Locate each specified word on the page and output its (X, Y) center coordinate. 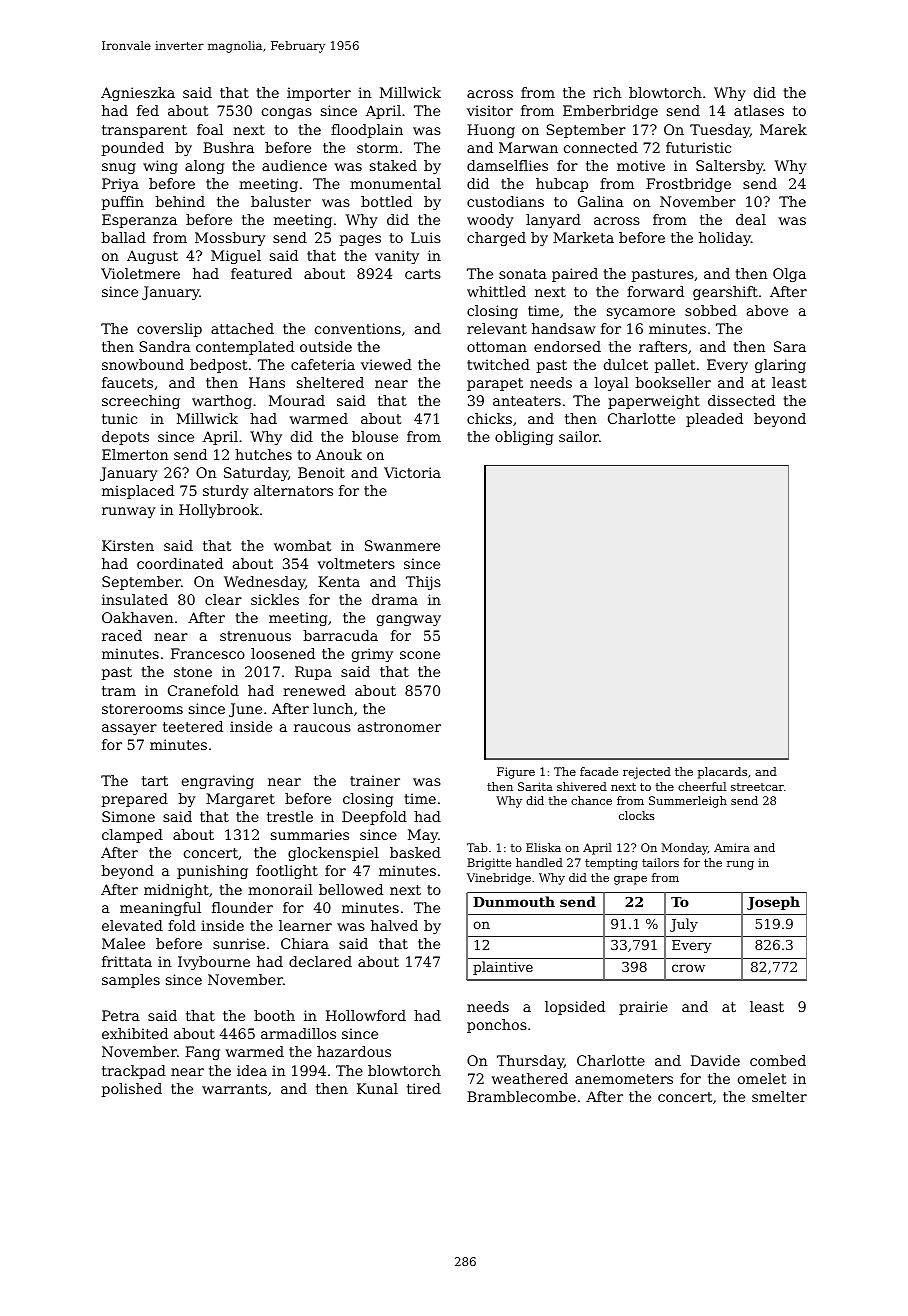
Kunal (377, 1088)
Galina (601, 201)
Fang (202, 1053)
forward (655, 291)
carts (423, 274)
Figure (516, 773)
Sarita (535, 786)
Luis (426, 237)
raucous (322, 728)
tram (119, 691)
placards (722, 773)
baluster (281, 201)
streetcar (757, 787)
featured (261, 273)
